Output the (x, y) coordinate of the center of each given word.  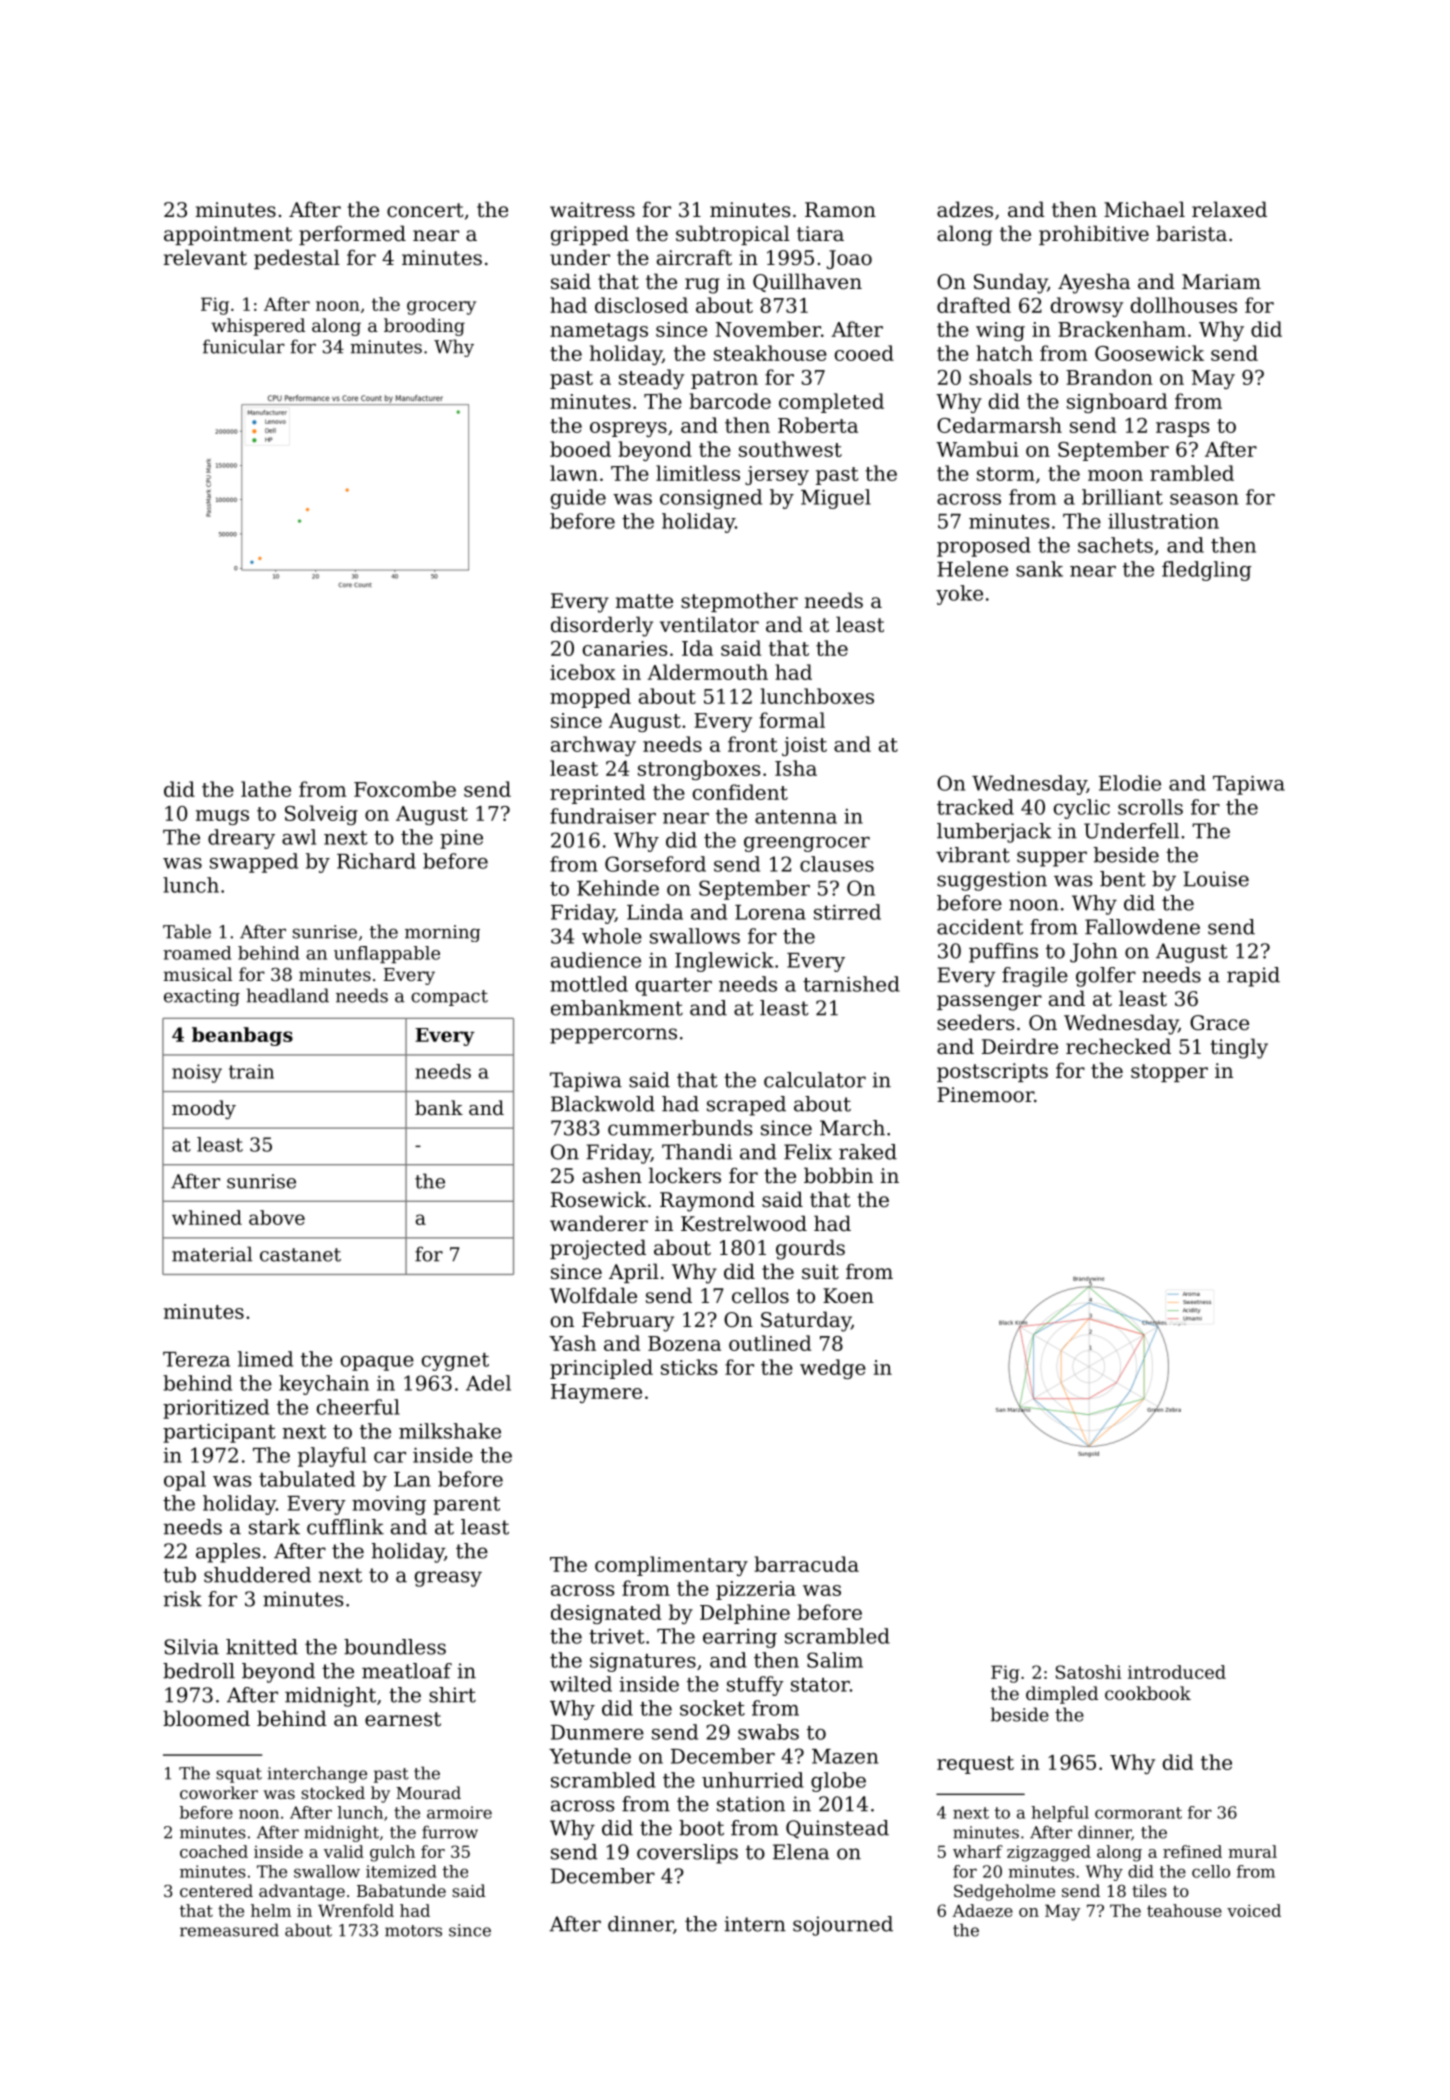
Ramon (840, 210)
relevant (205, 257)
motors (413, 1931)
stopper (1169, 1073)
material (212, 1254)
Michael (1144, 209)
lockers (685, 1175)
